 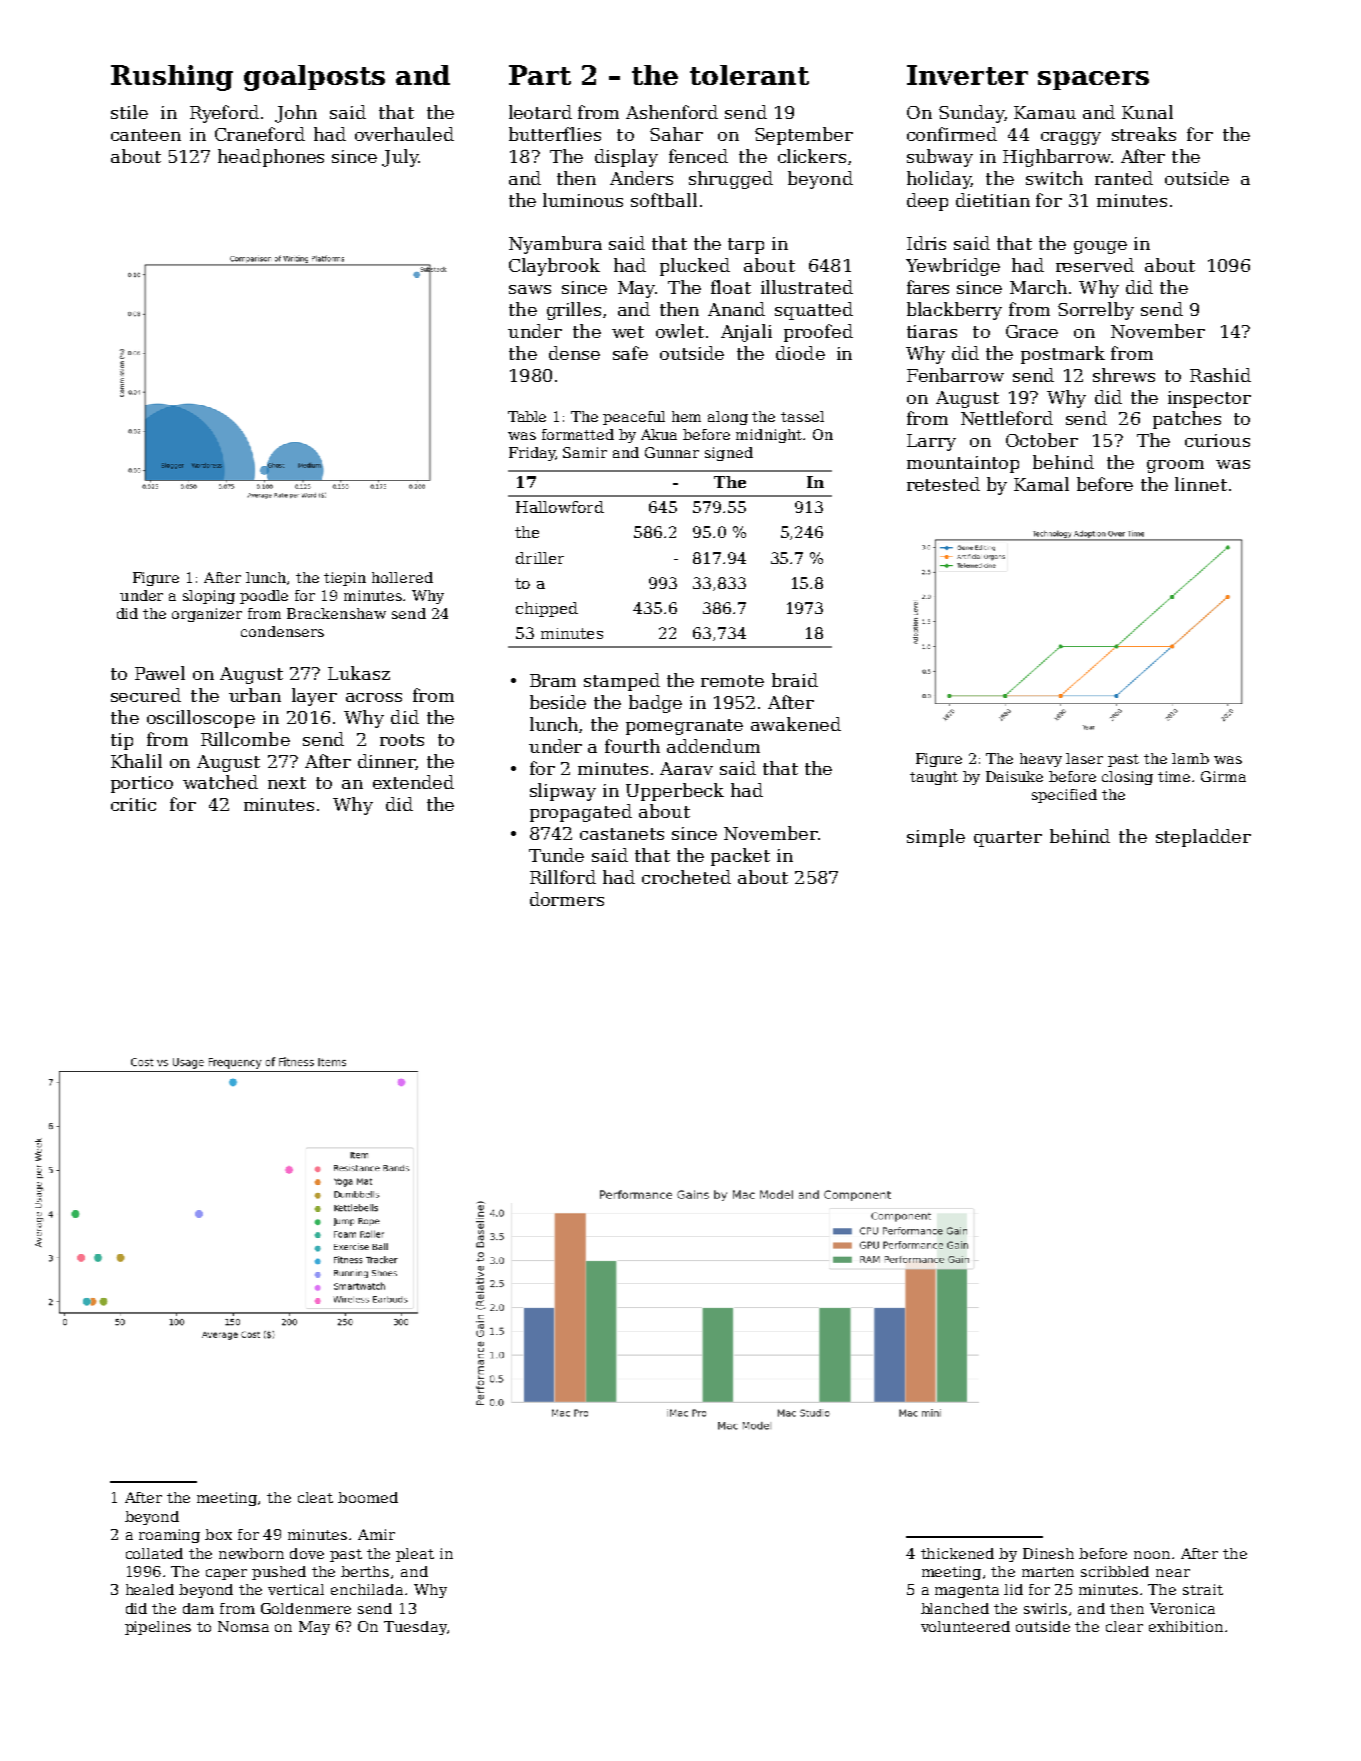 I want to click on stepladder, so click(x=1203, y=838).
